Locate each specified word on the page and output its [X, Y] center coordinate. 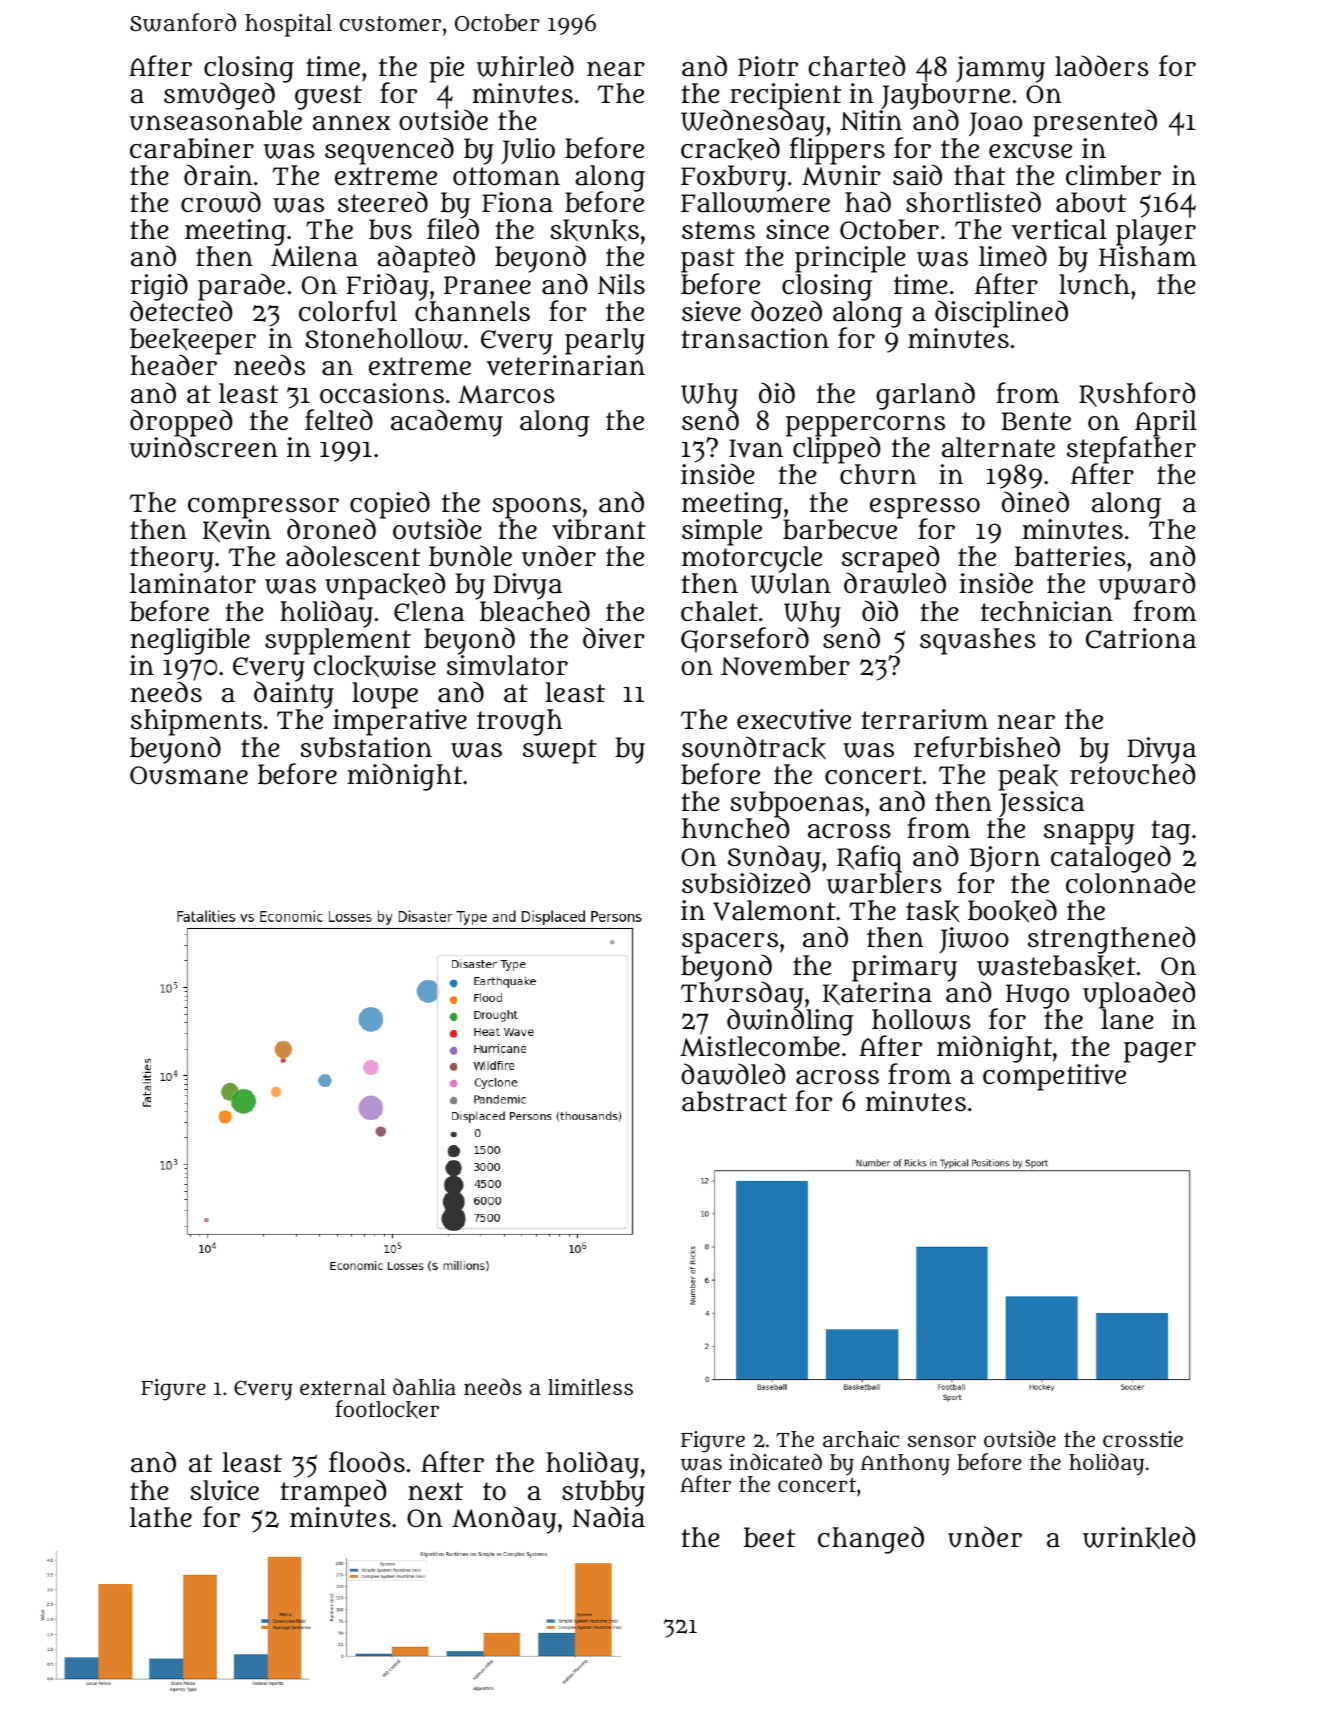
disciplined [1001, 314]
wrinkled [1139, 1538]
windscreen [204, 447]
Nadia [608, 1517]
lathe [161, 1517]
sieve [711, 311]
